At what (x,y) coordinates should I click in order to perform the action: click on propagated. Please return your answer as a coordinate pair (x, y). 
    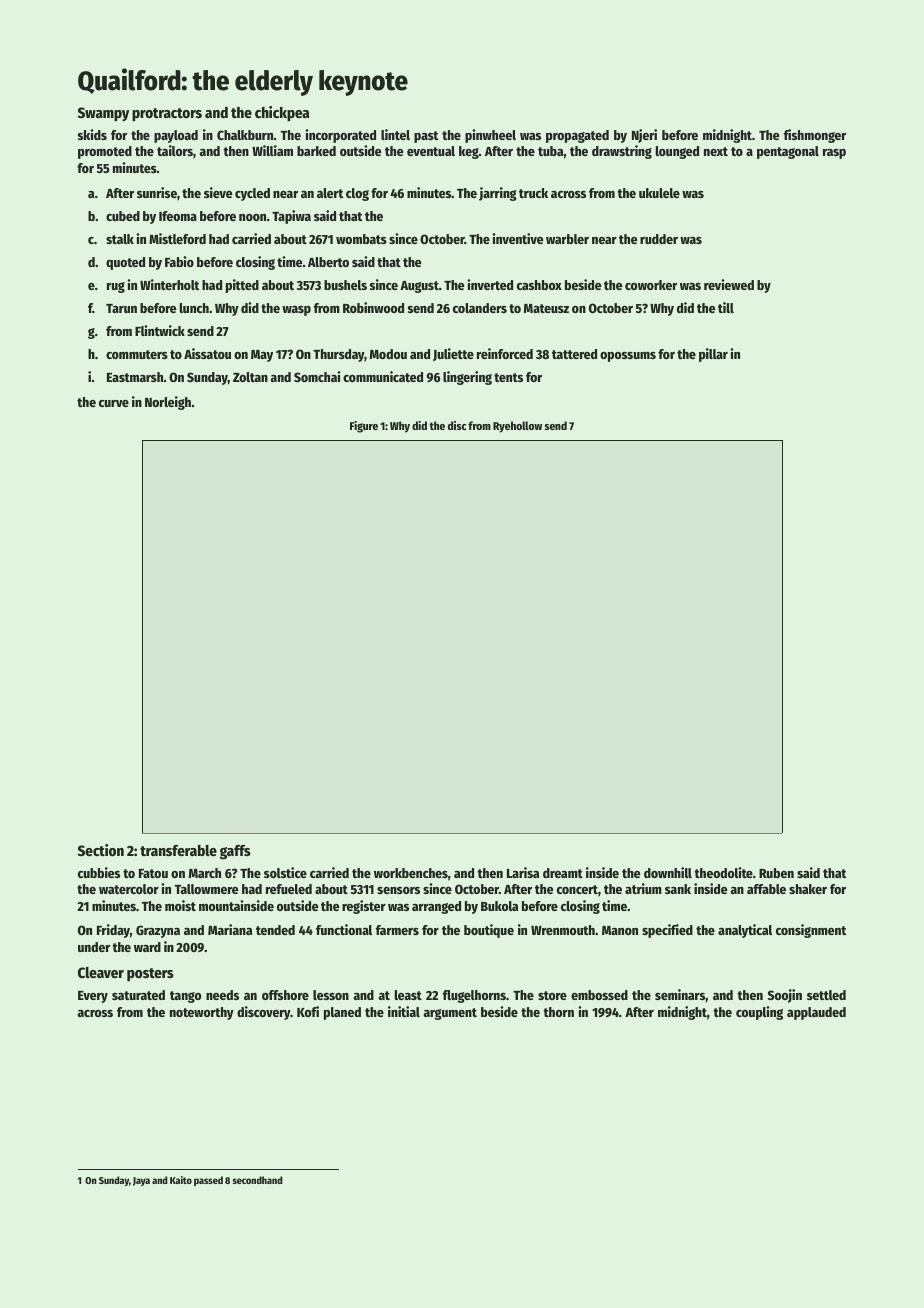
    Looking at the image, I should click on (577, 136).
